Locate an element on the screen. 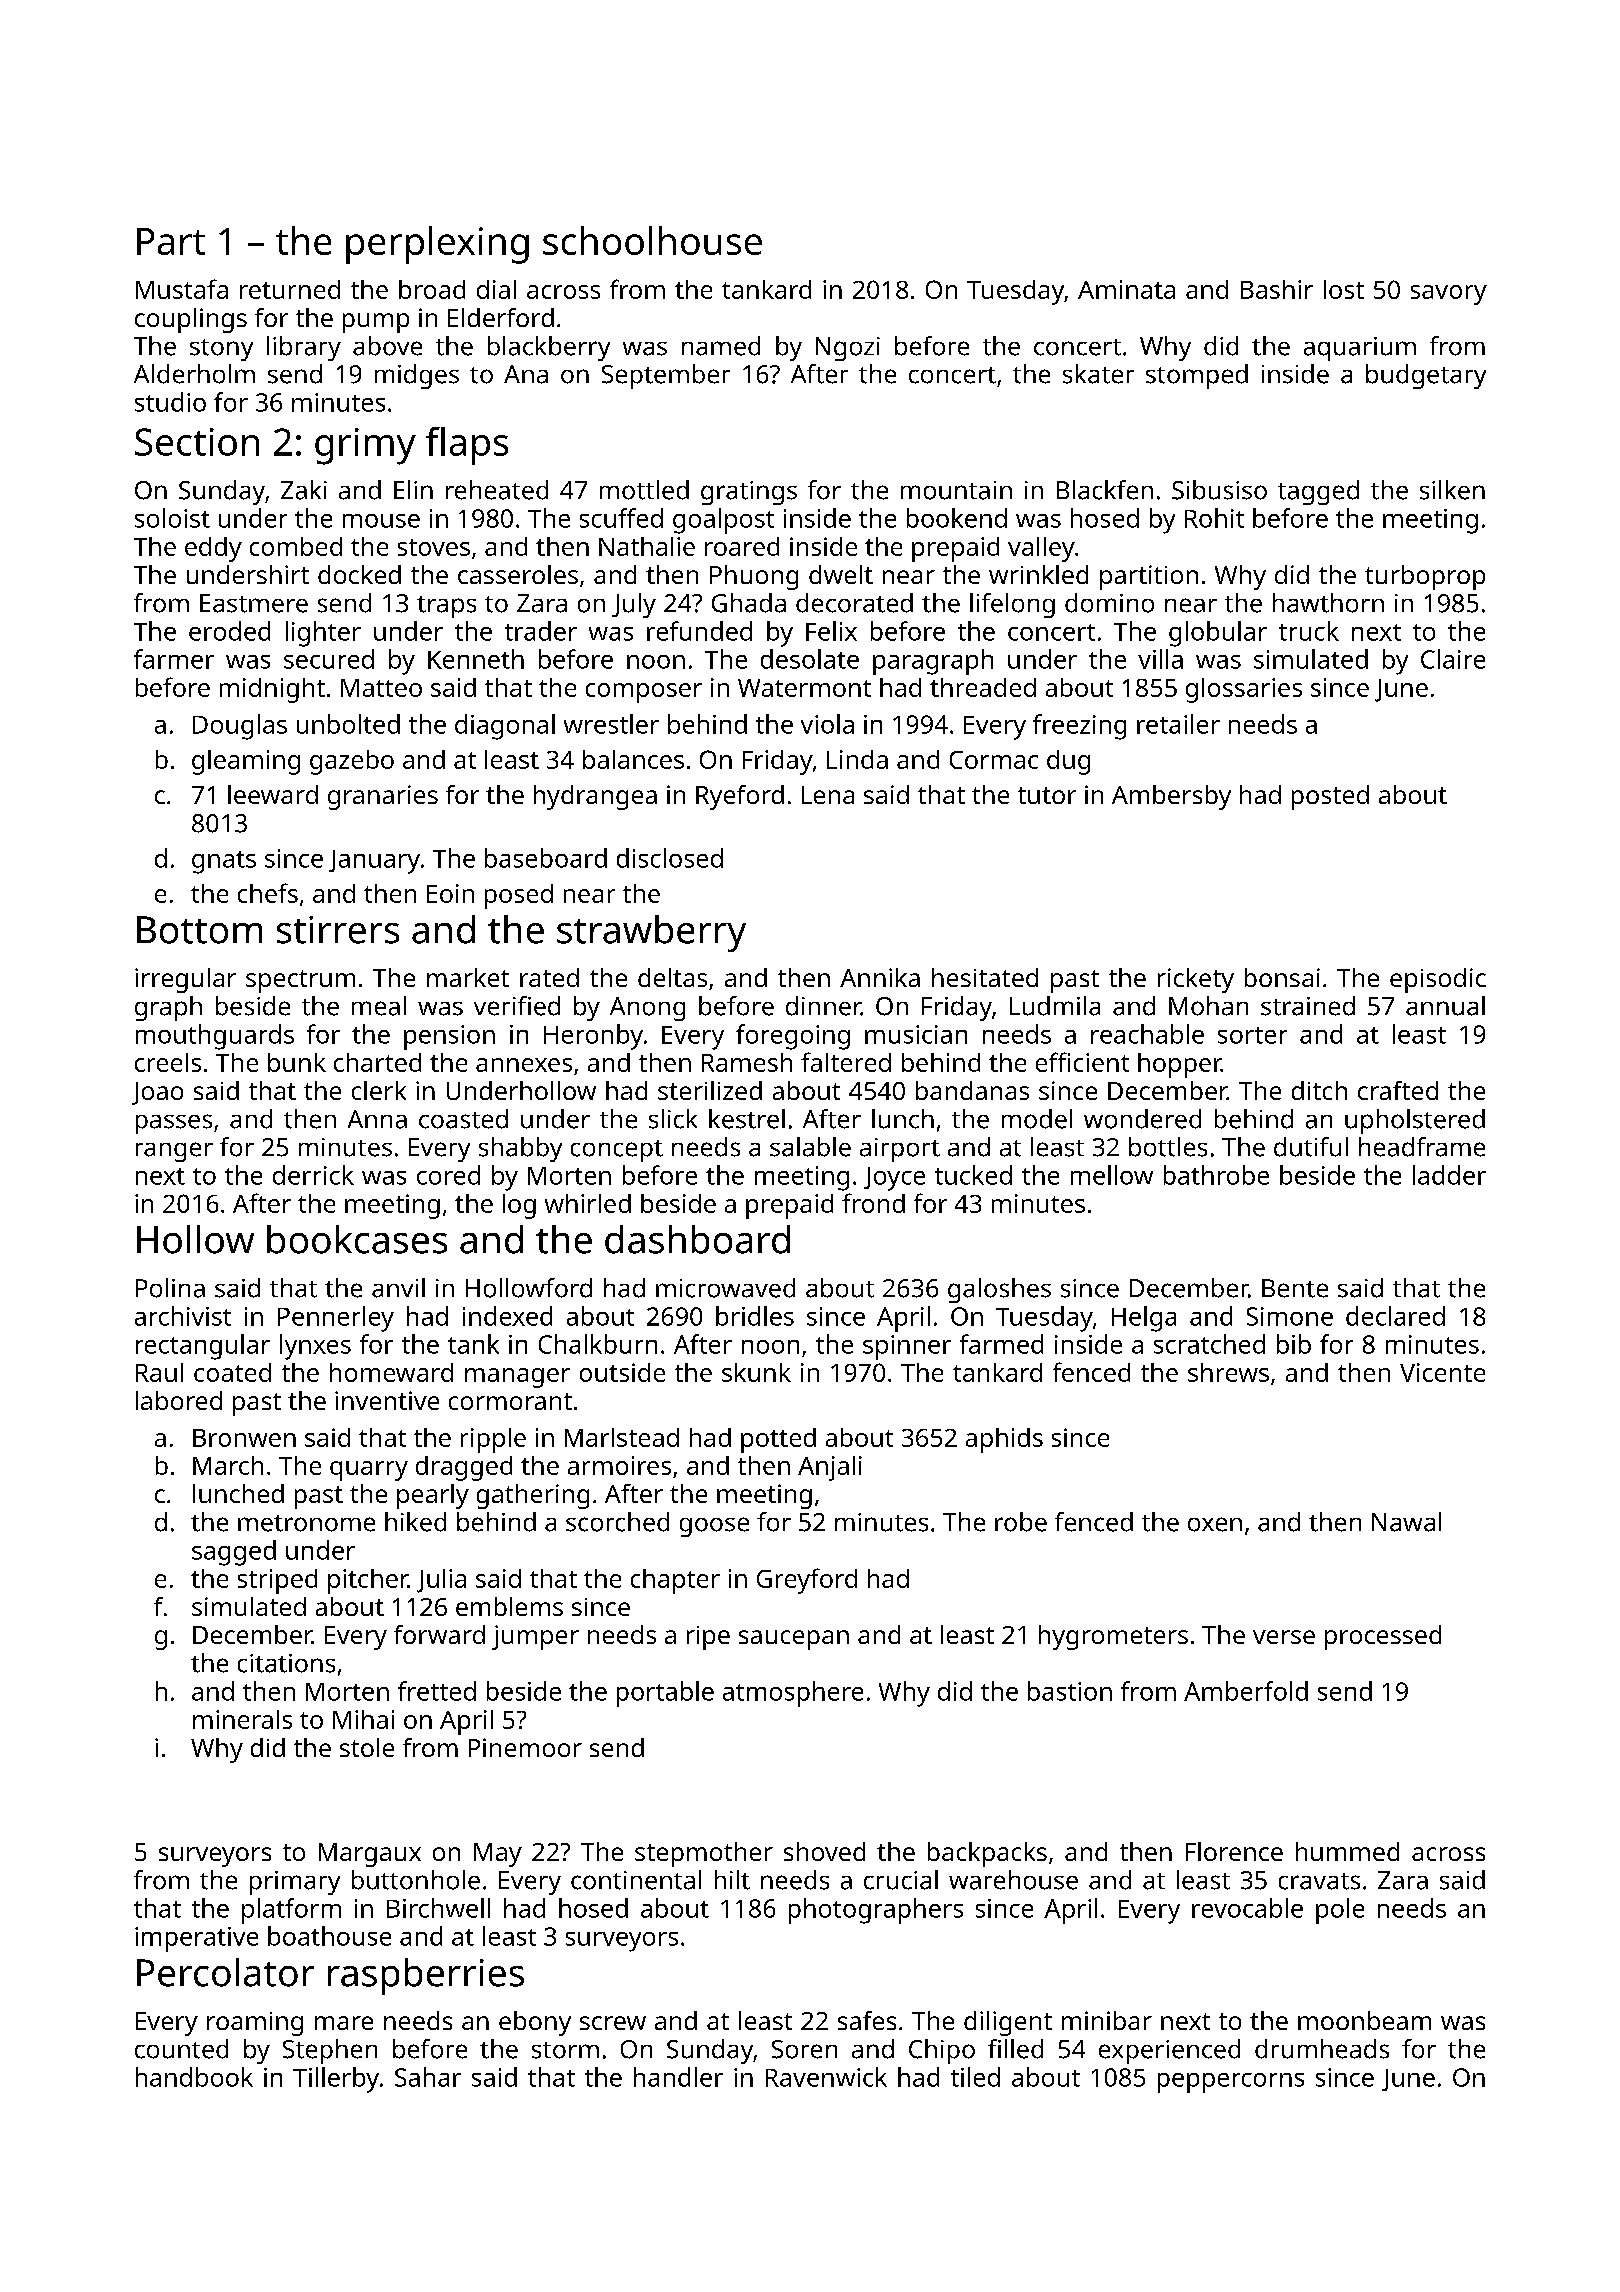  Rohit is located at coordinates (1214, 518).
